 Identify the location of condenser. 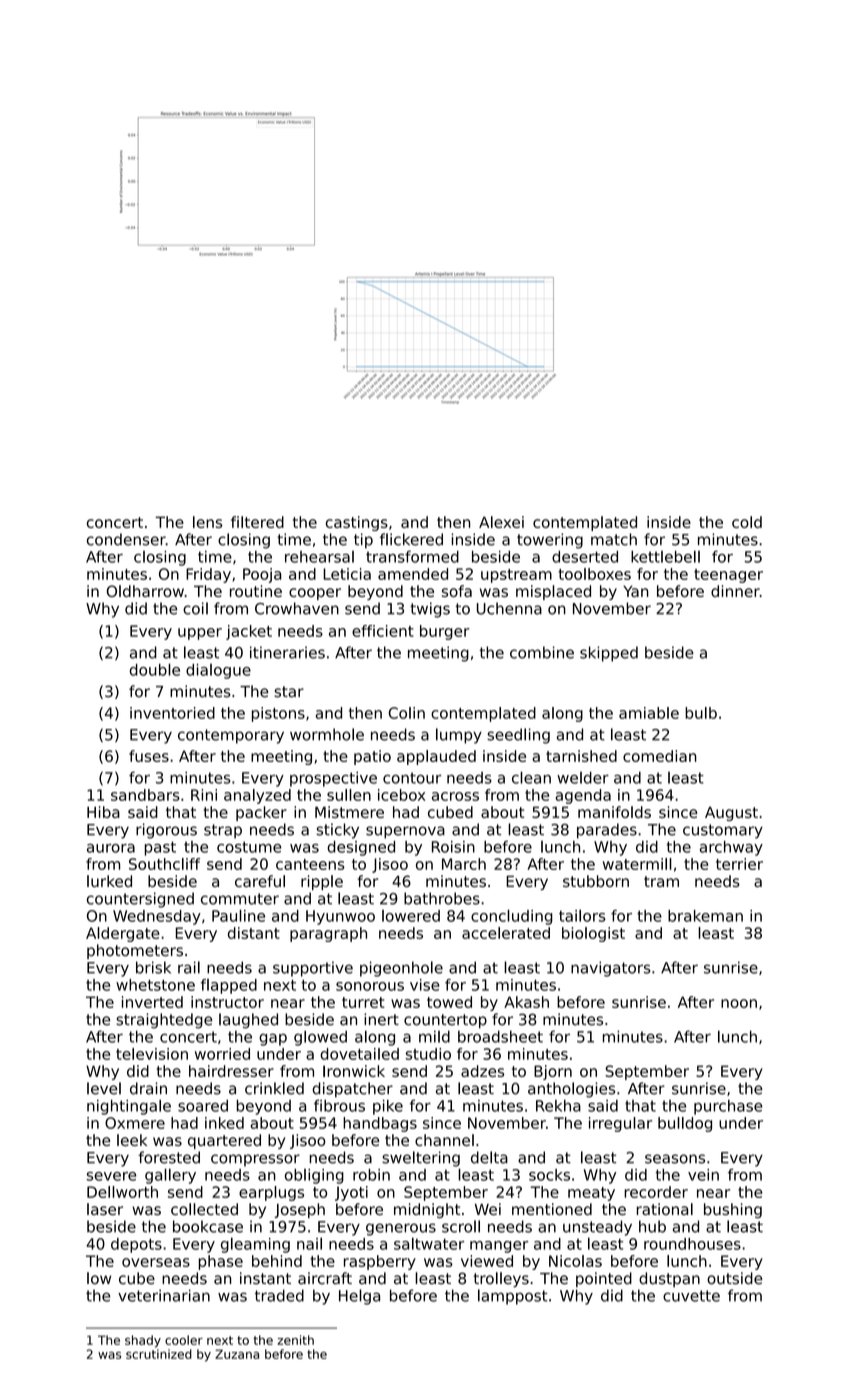
(126, 539).
